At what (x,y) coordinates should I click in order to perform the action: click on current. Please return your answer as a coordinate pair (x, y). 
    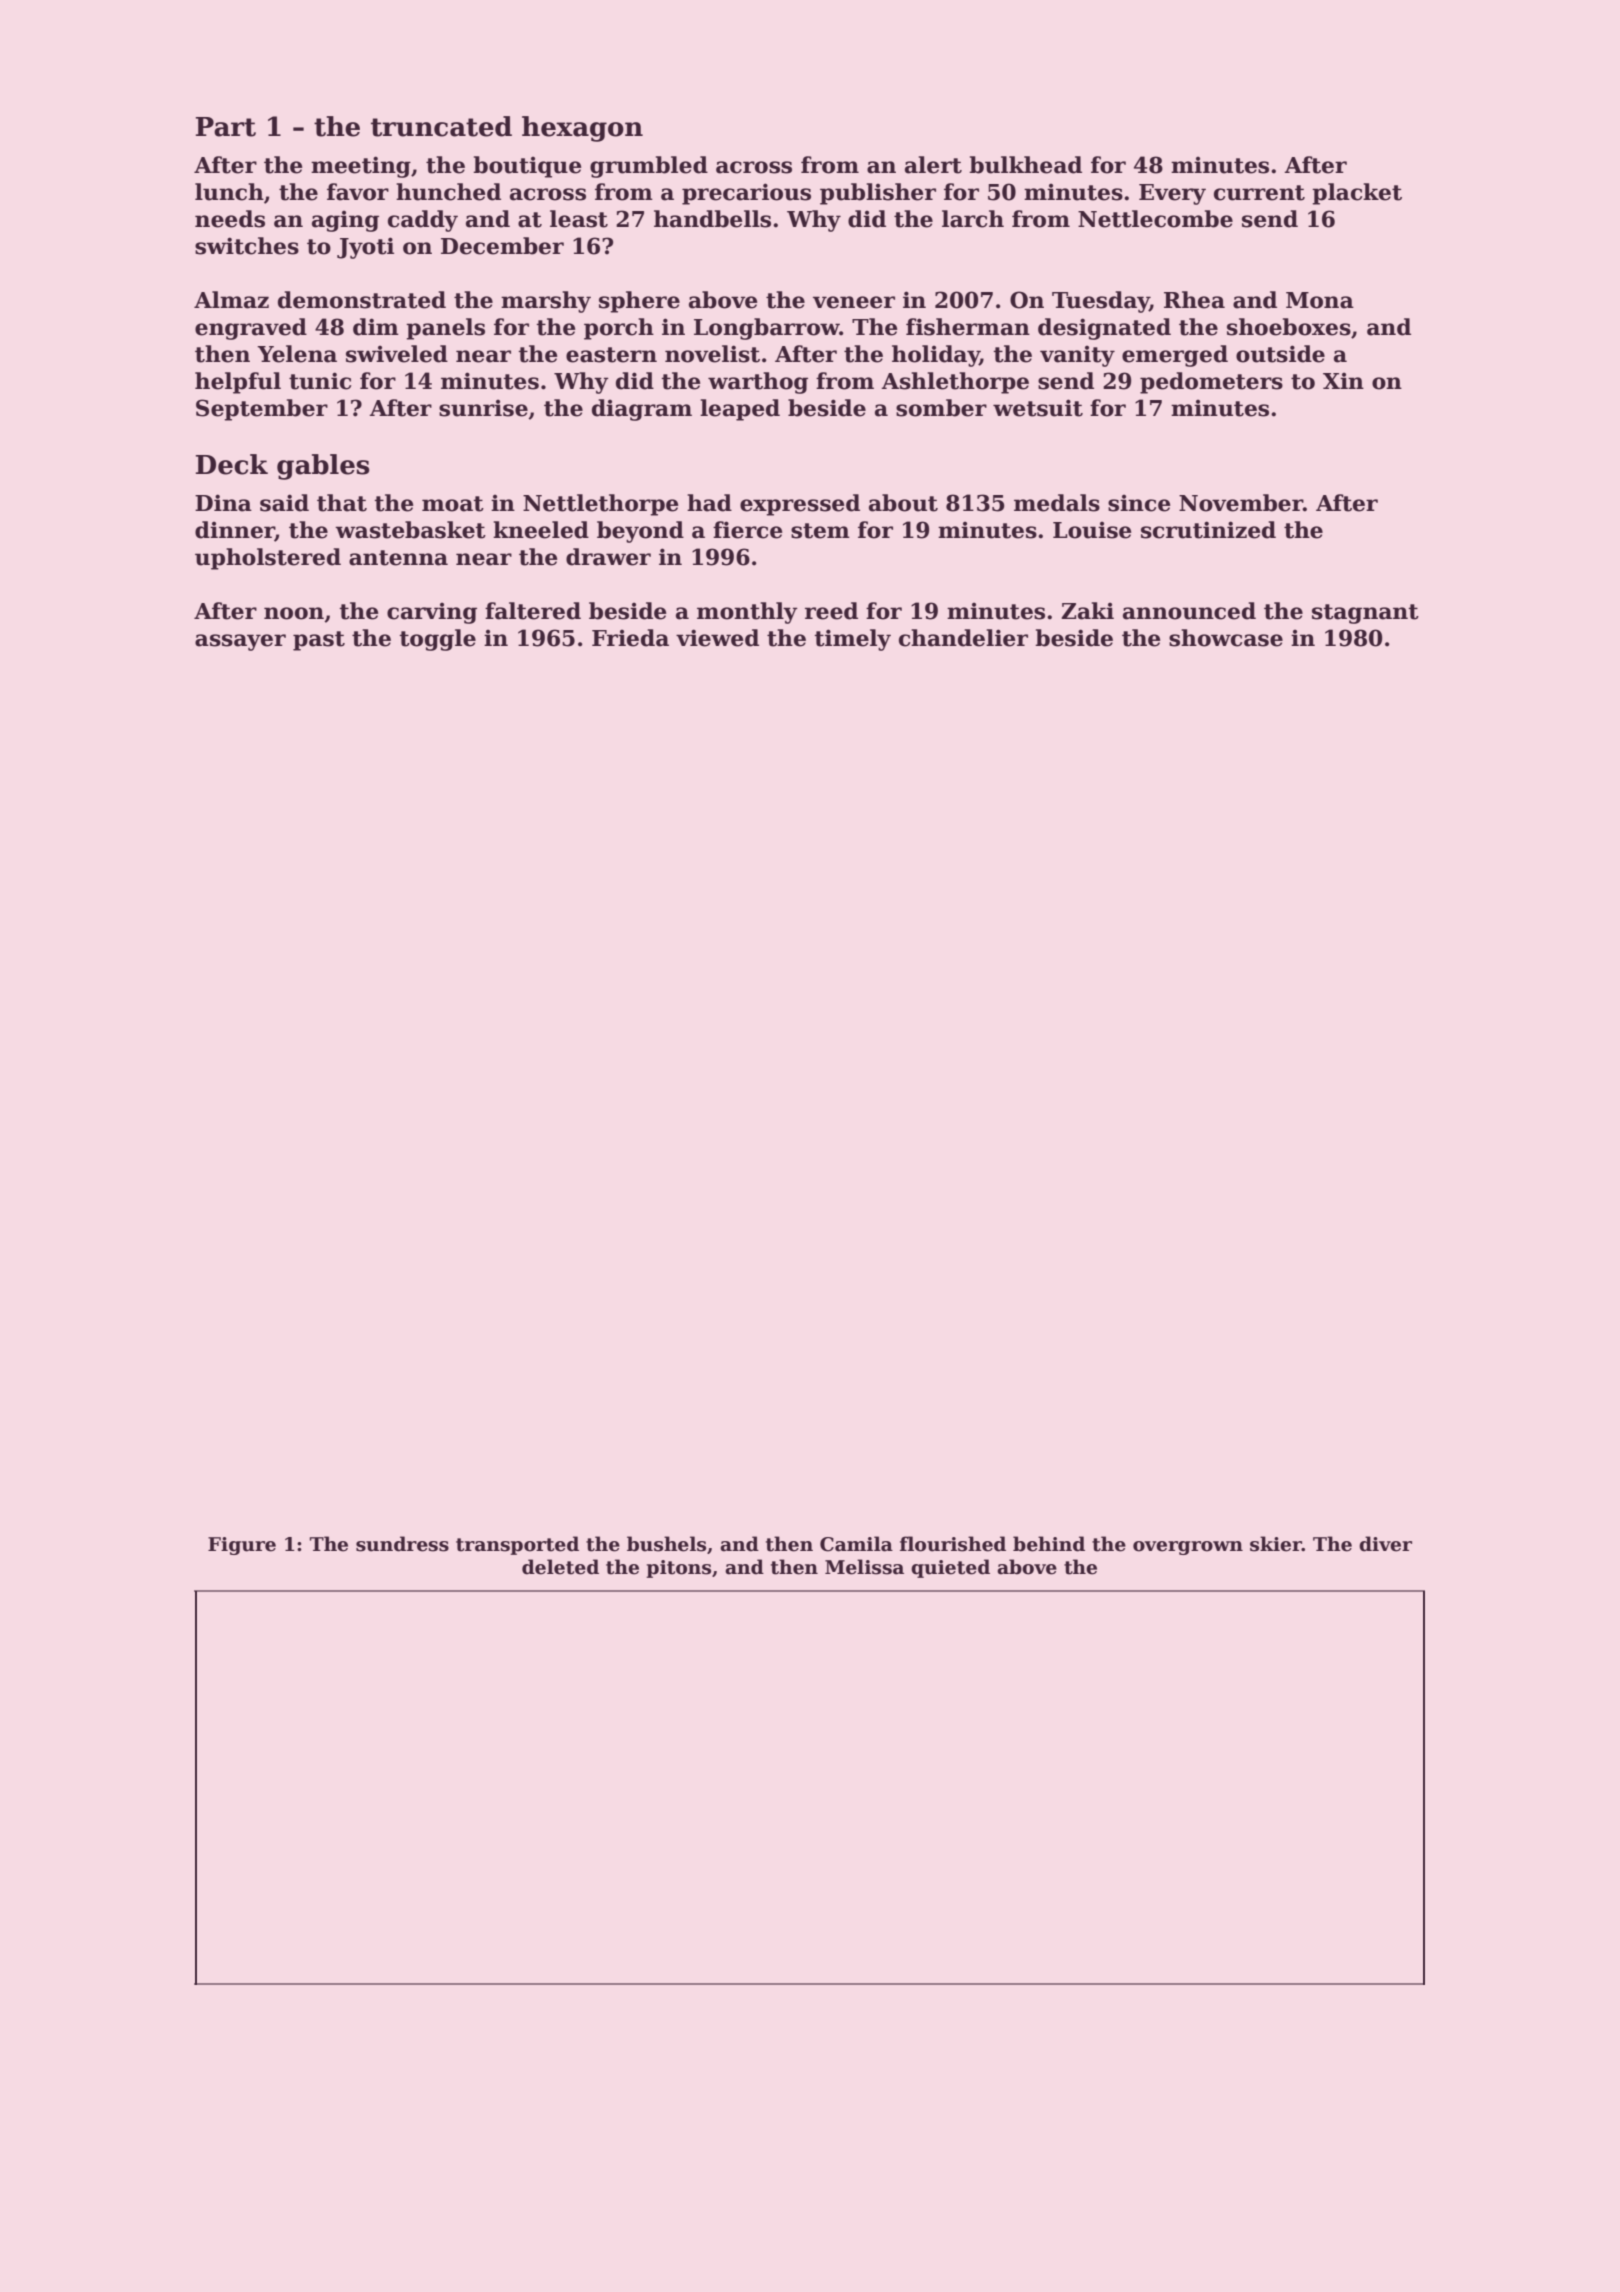
    Looking at the image, I should click on (1259, 193).
